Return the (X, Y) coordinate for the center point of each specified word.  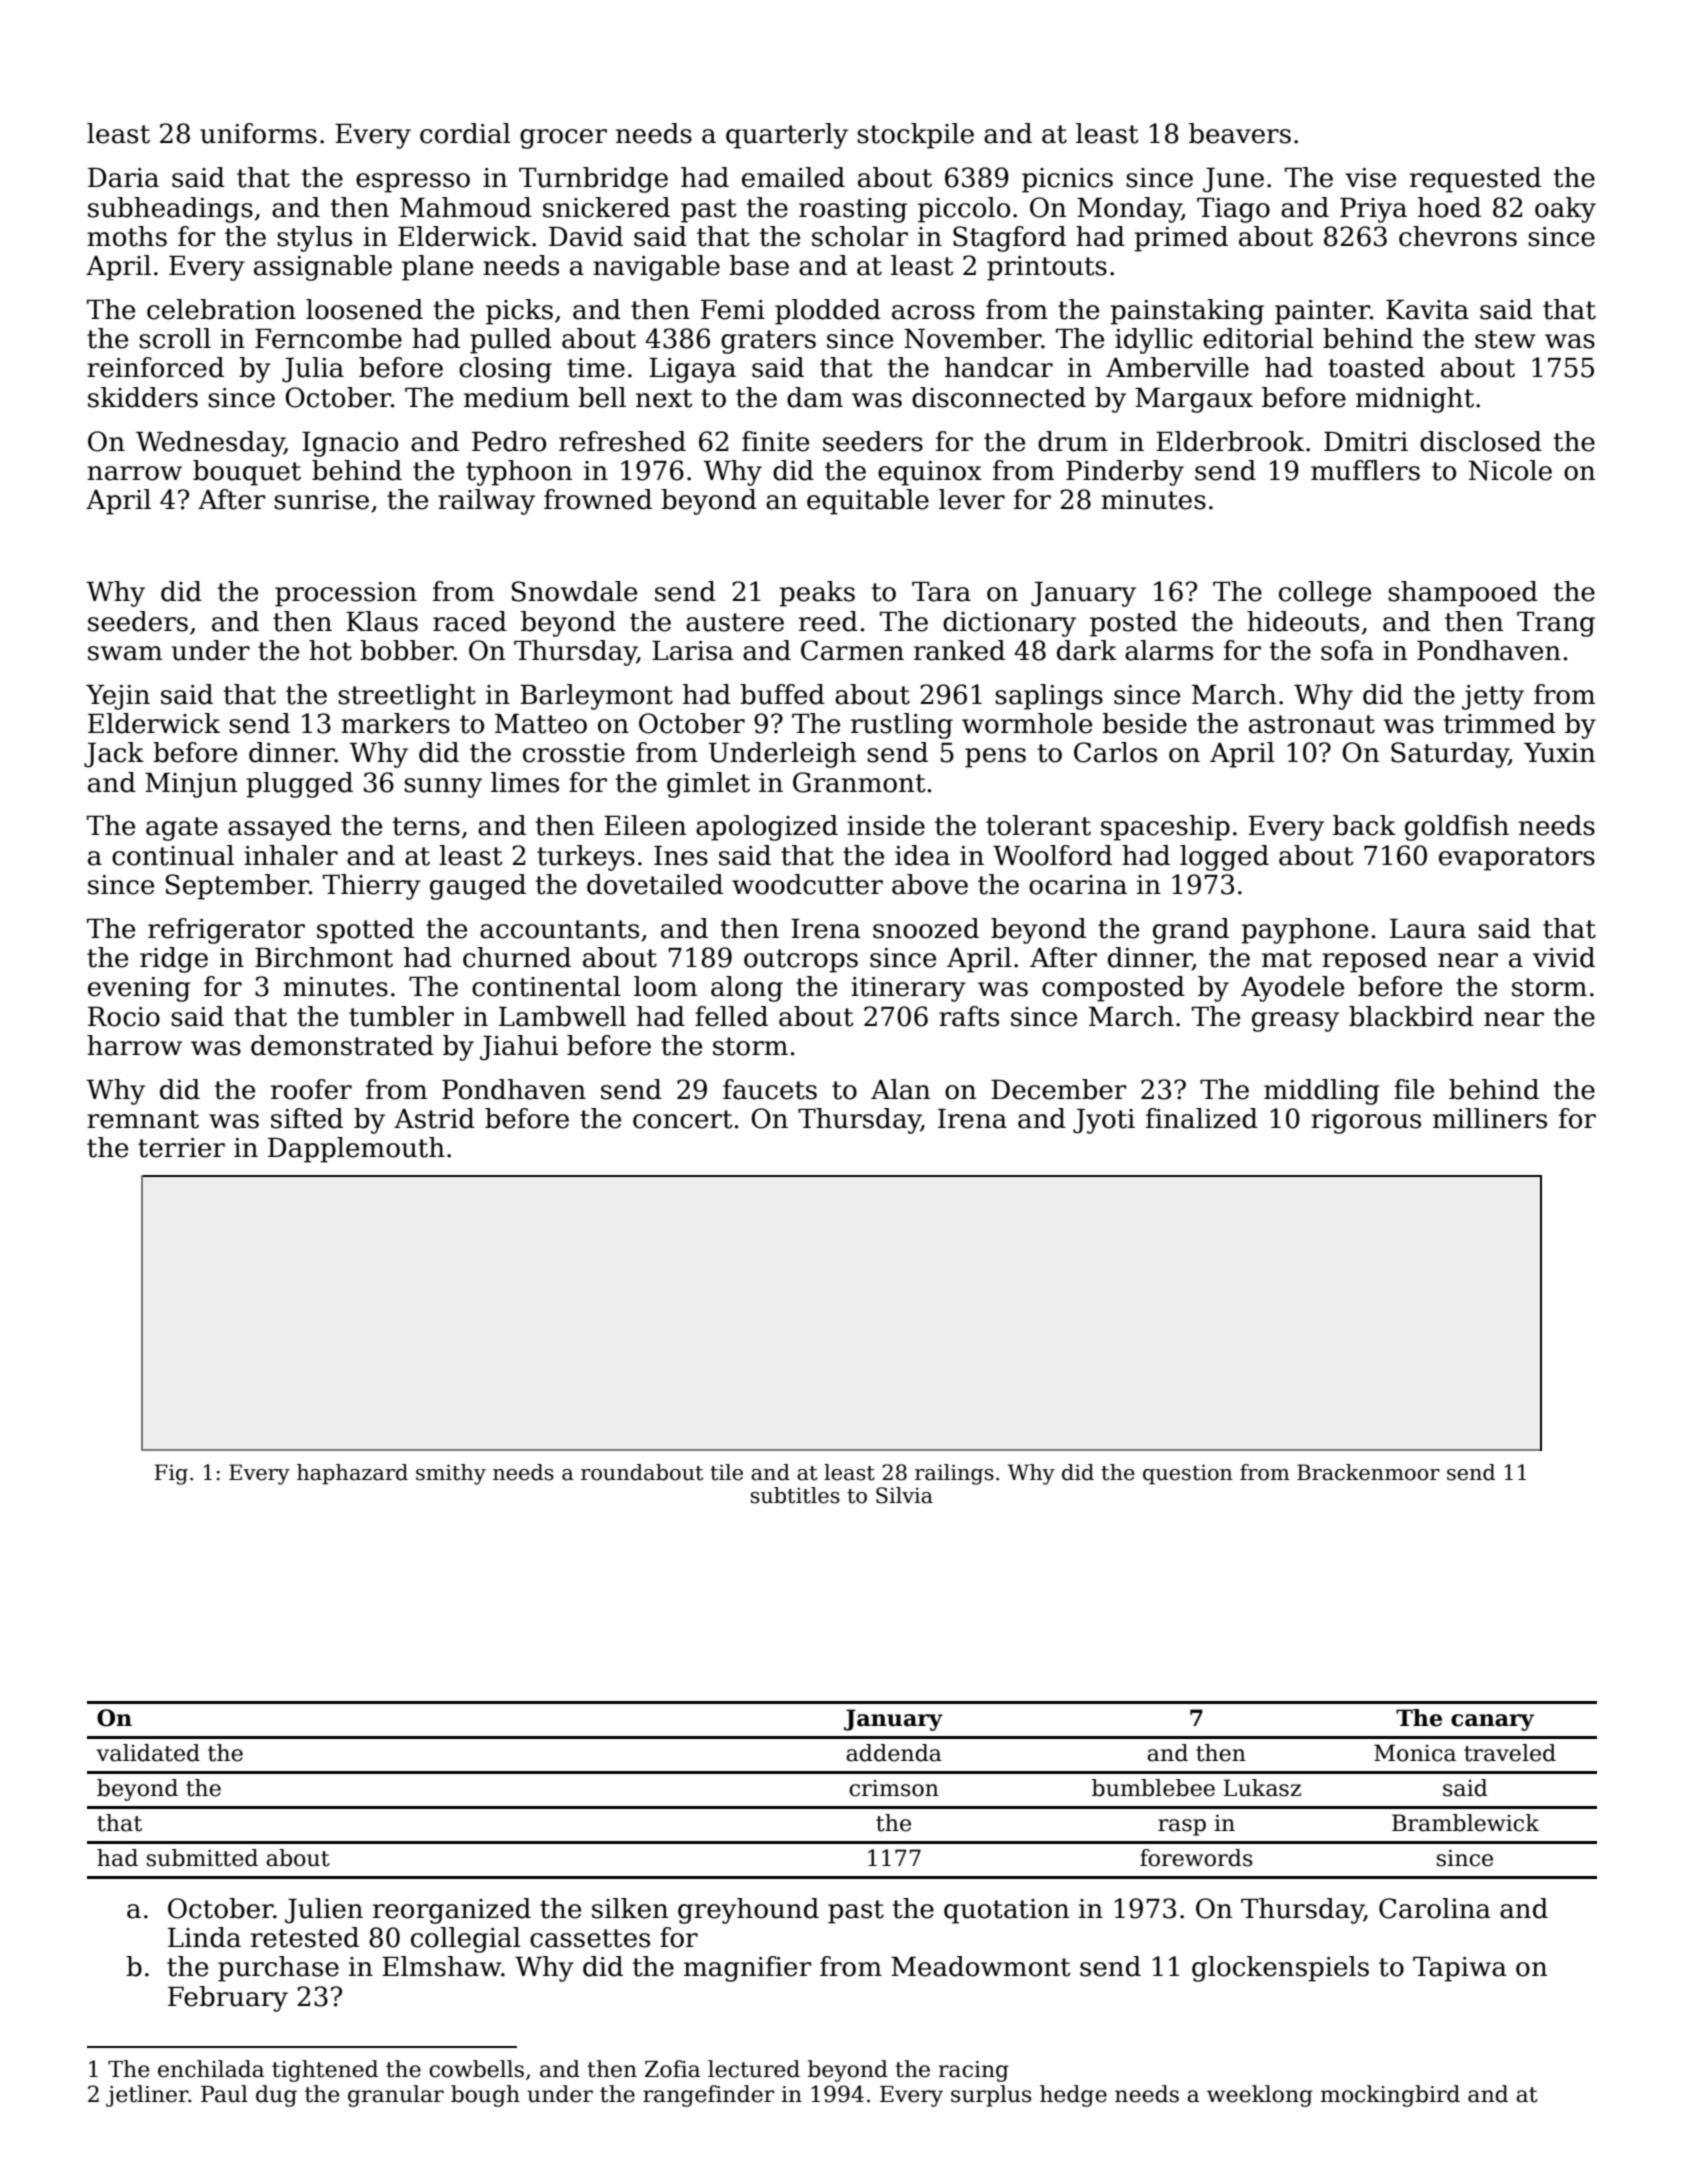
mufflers (1365, 470)
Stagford (1009, 239)
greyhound (748, 1911)
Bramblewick (1465, 1823)
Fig (171, 1474)
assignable (323, 268)
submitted (202, 1858)
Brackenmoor (1368, 1472)
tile (726, 1472)
